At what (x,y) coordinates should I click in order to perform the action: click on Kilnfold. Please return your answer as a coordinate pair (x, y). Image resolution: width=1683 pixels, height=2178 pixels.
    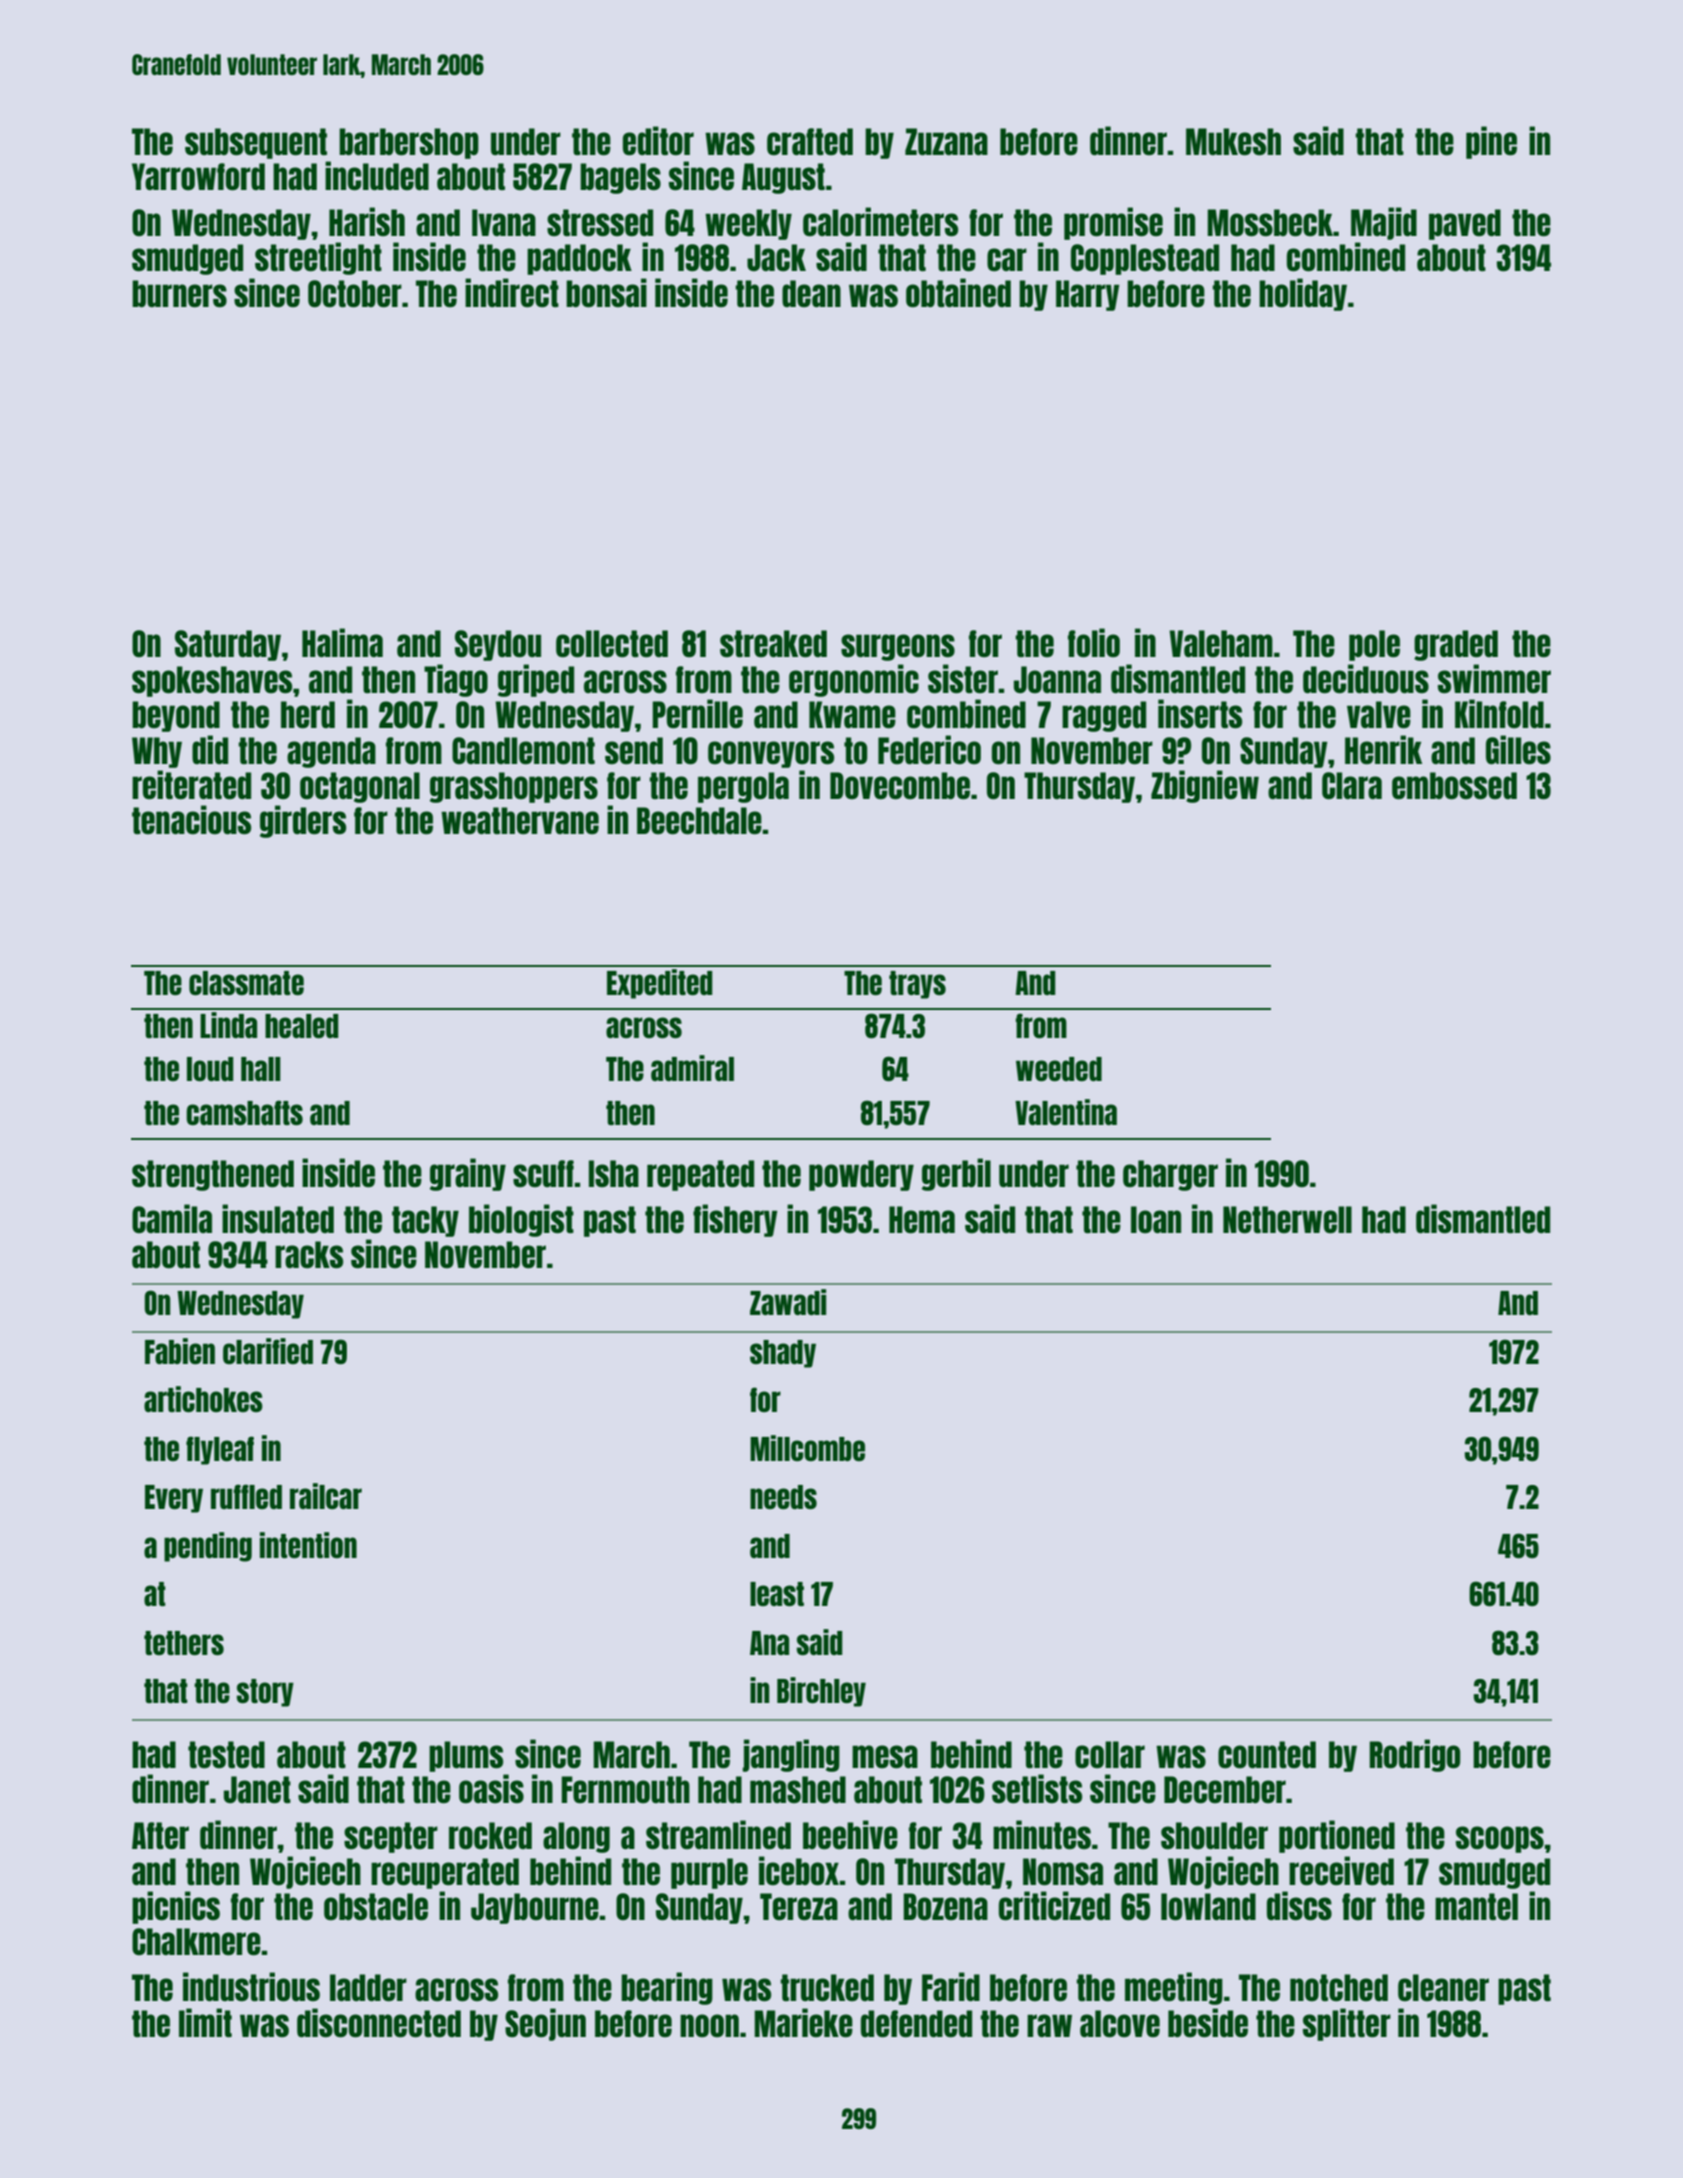
    Looking at the image, I should click on (1499, 714).
